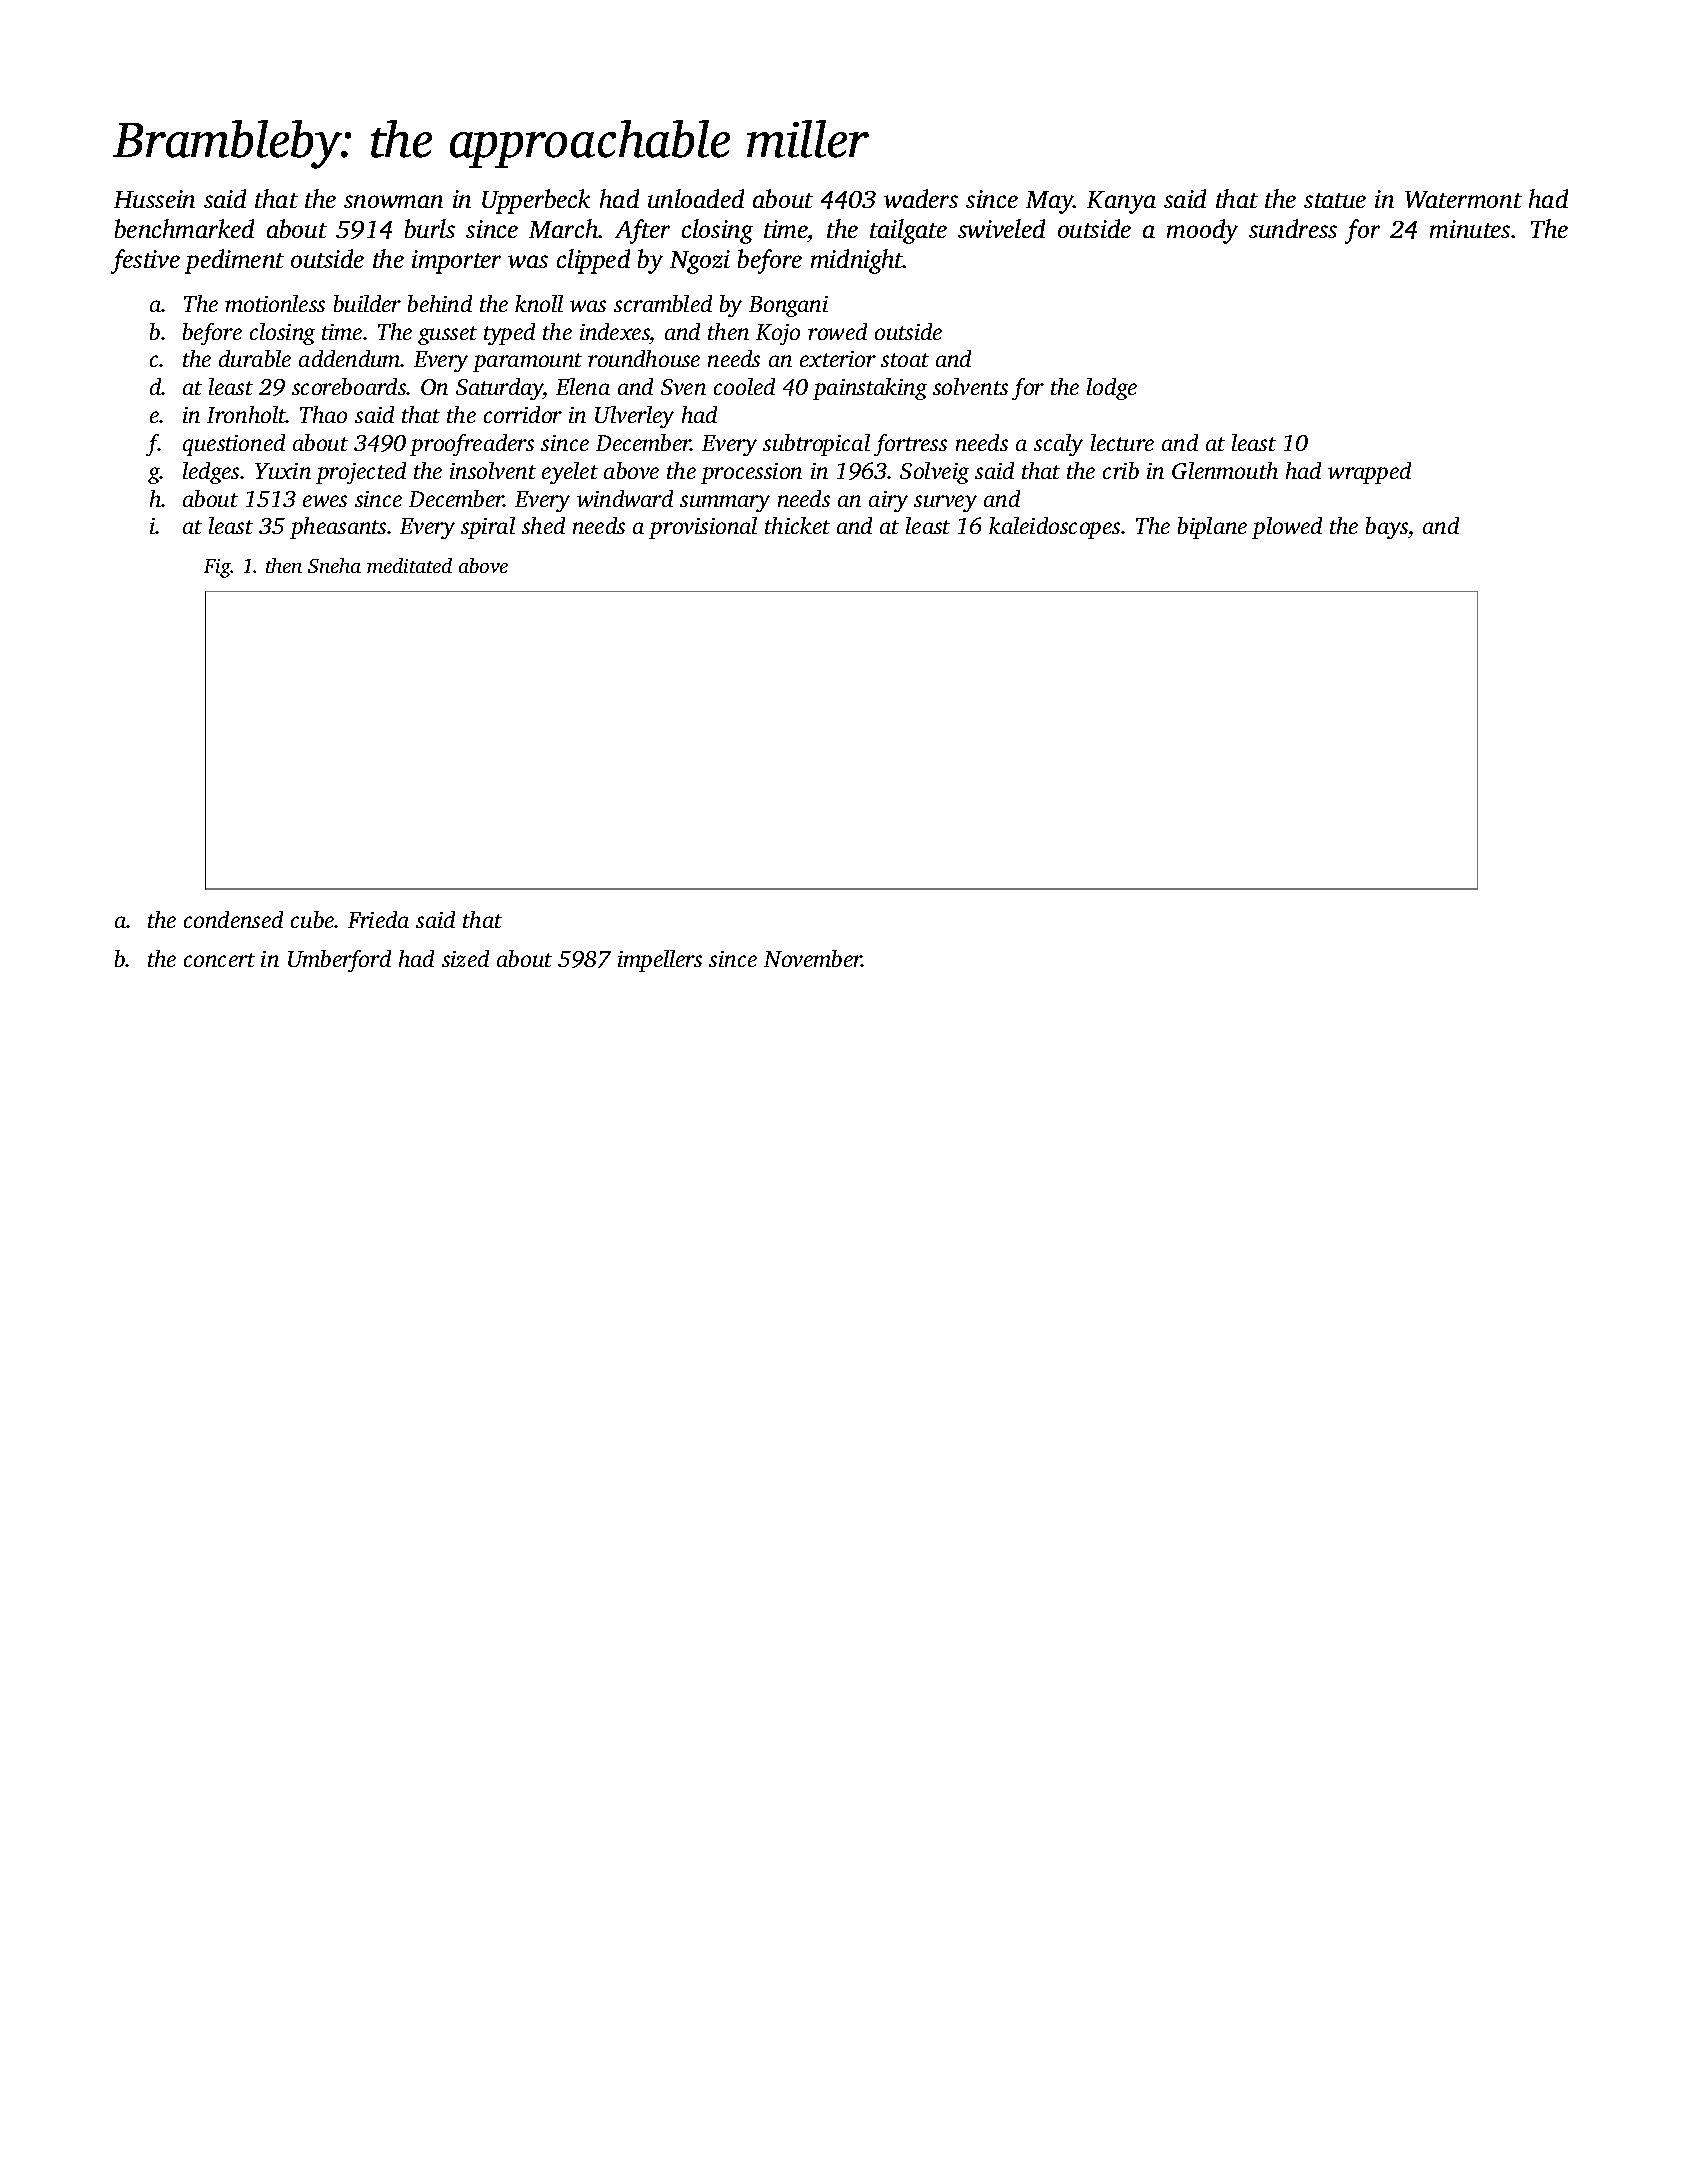 This image has width=1683, height=2178. What do you see at coordinates (1463, 199) in the image?
I see `Watermont` at bounding box center [1463, 199].
